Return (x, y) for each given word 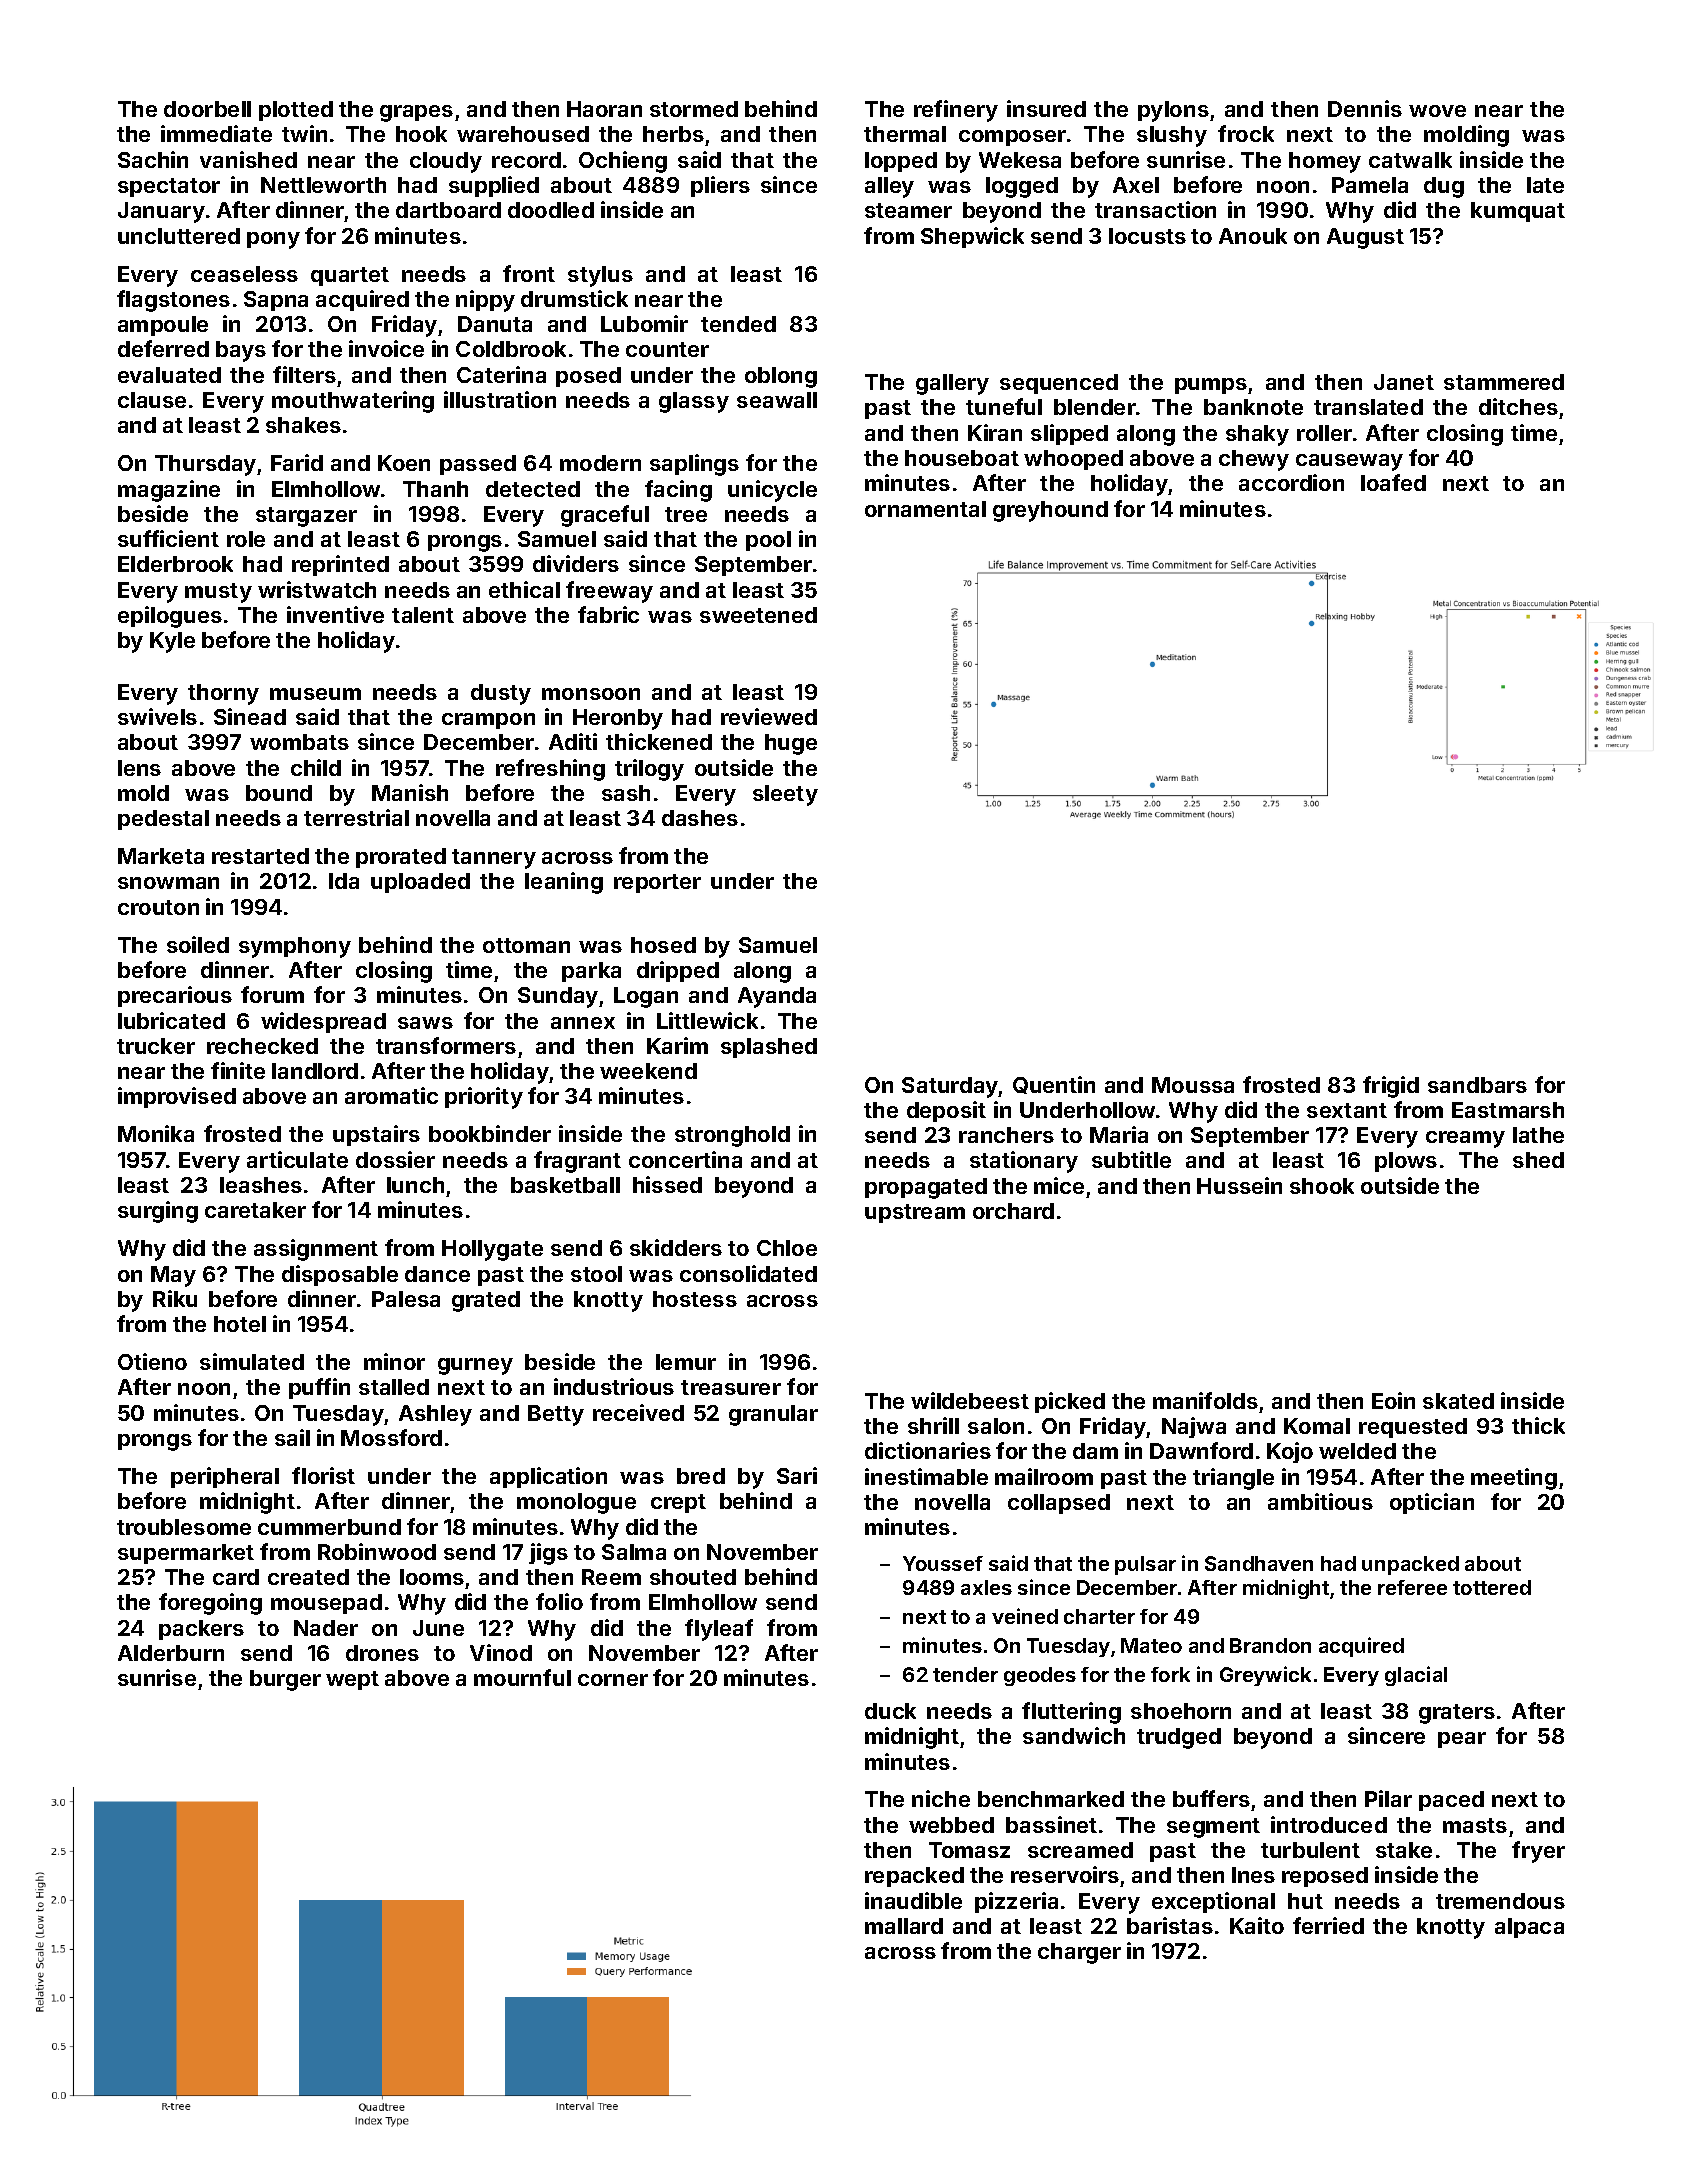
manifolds (1205, 1400)
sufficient (168, 538)
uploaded (420, 883)
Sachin (153, 159)
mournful (522, 1677)
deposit (946, 1111)
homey (1325, 162)
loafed (1393, 482)
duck (890, 1711)
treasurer (731, 1387)
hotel (240, 1324)
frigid (1391, 1087)
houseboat (962, 458)
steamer (908, 210)
